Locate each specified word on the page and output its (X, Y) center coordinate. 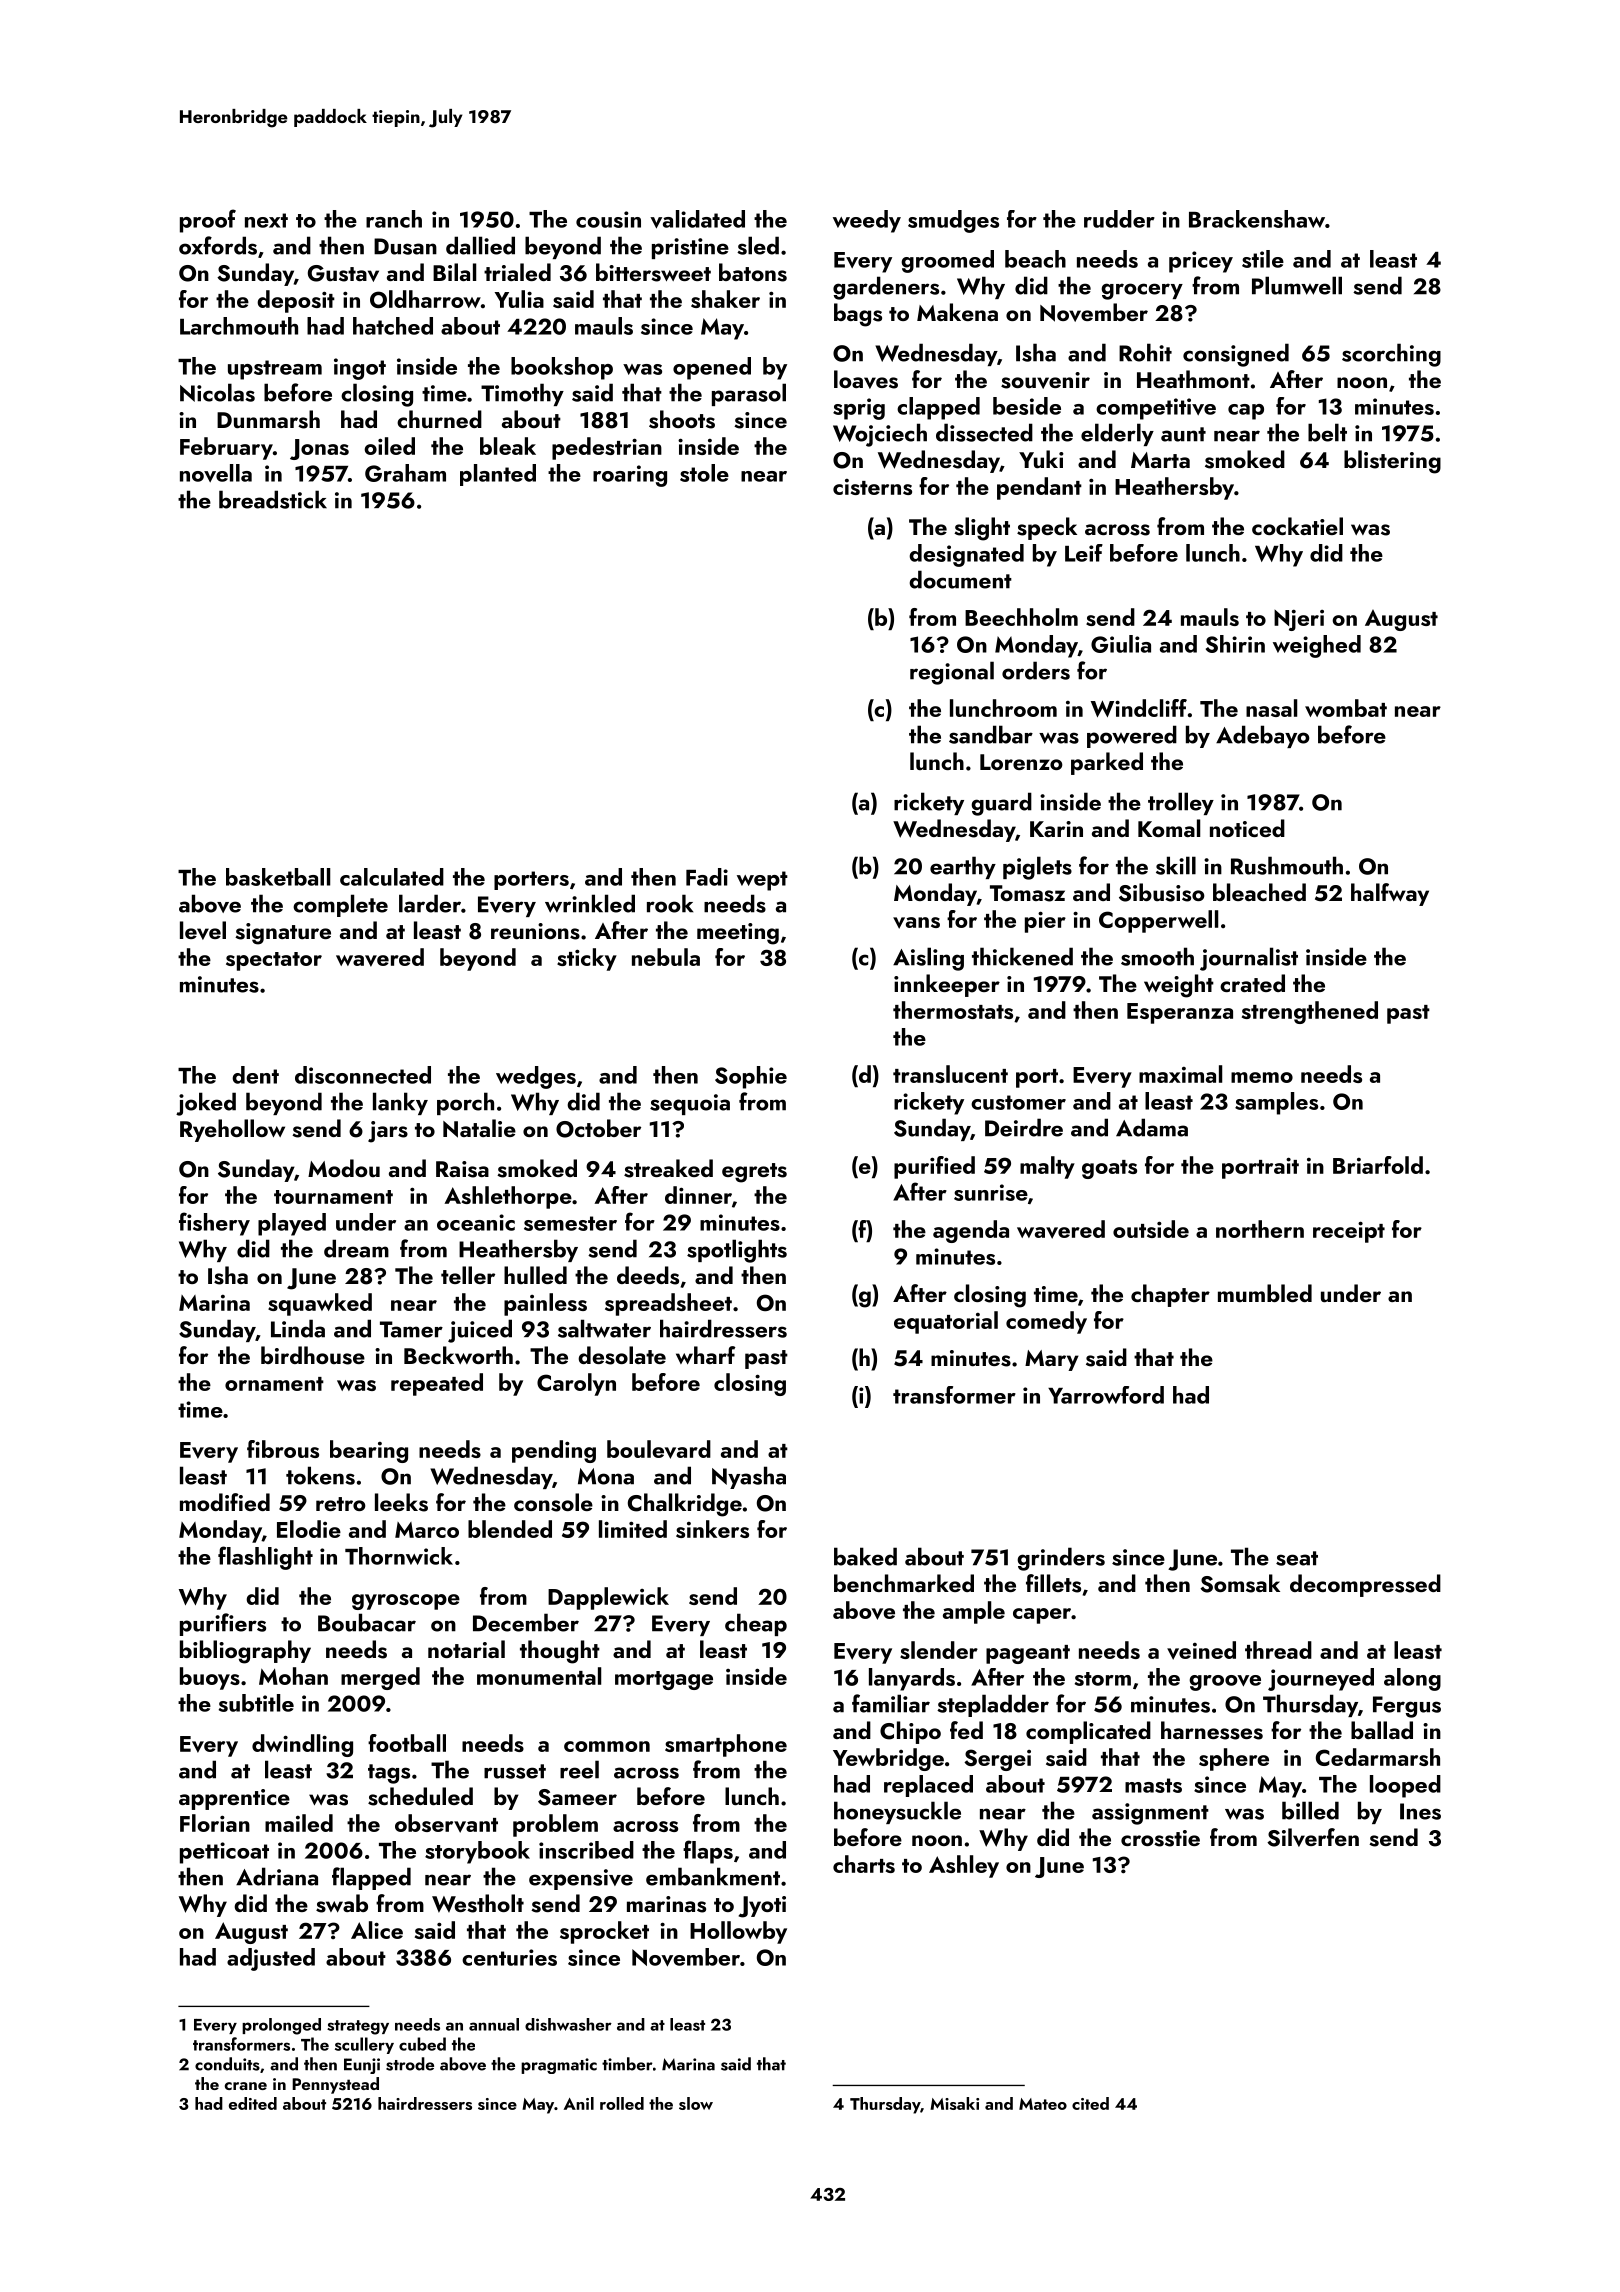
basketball (278, 877)
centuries (509, 1957)
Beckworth (458, 1355)
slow (696, 2103)
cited (1090, 2103)
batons (753, 272)
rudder (1119, 219)
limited (633, 1529)
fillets (1053, 1583)
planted (498, 475)
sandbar (991, 734)
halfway (1390, 894)
